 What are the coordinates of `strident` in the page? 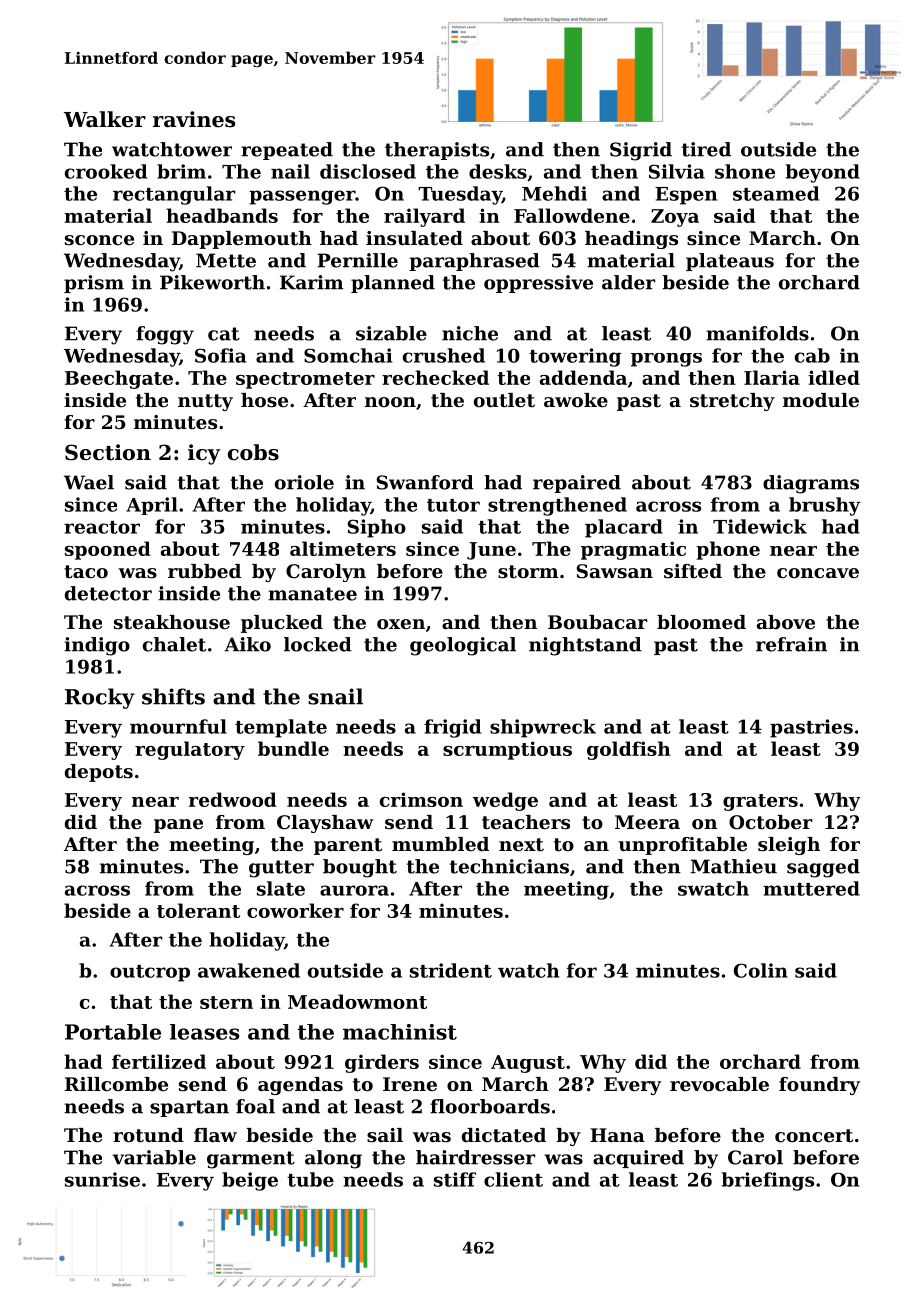 It's located at (451, 970).
